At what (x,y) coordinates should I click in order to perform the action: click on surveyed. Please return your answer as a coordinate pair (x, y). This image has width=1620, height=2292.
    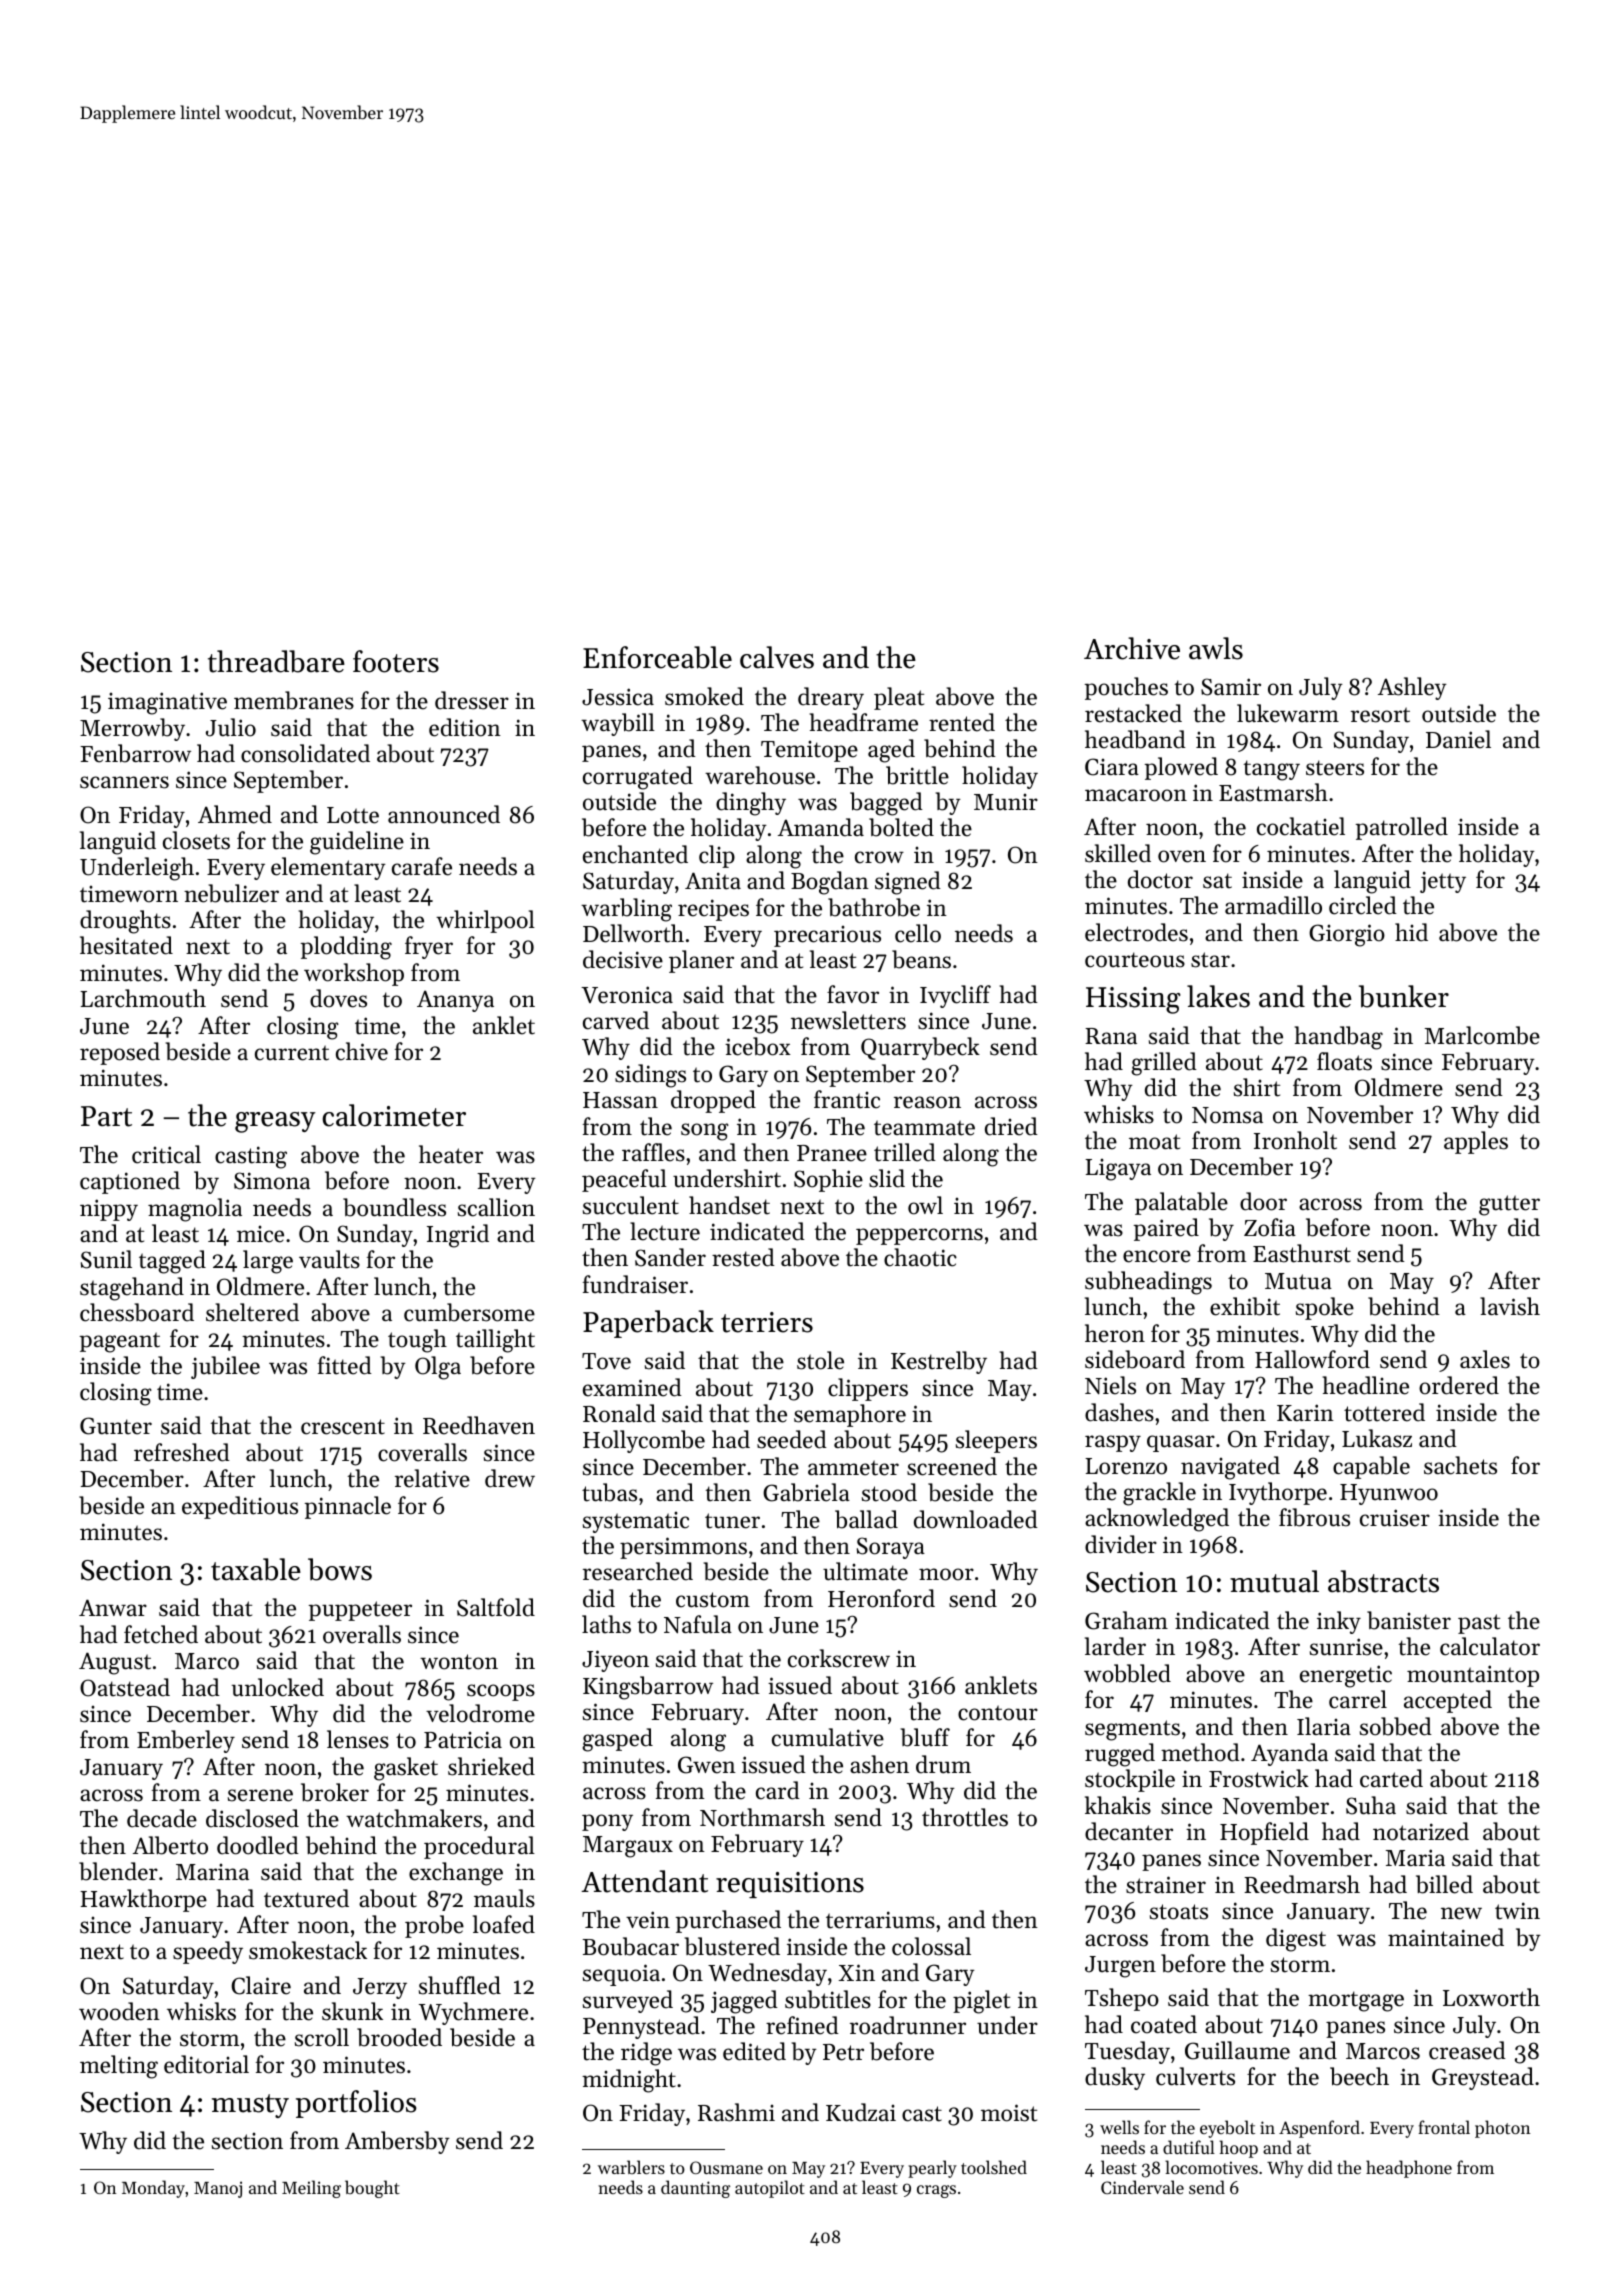
    Looking at the image, I should click on (628, 2001).
